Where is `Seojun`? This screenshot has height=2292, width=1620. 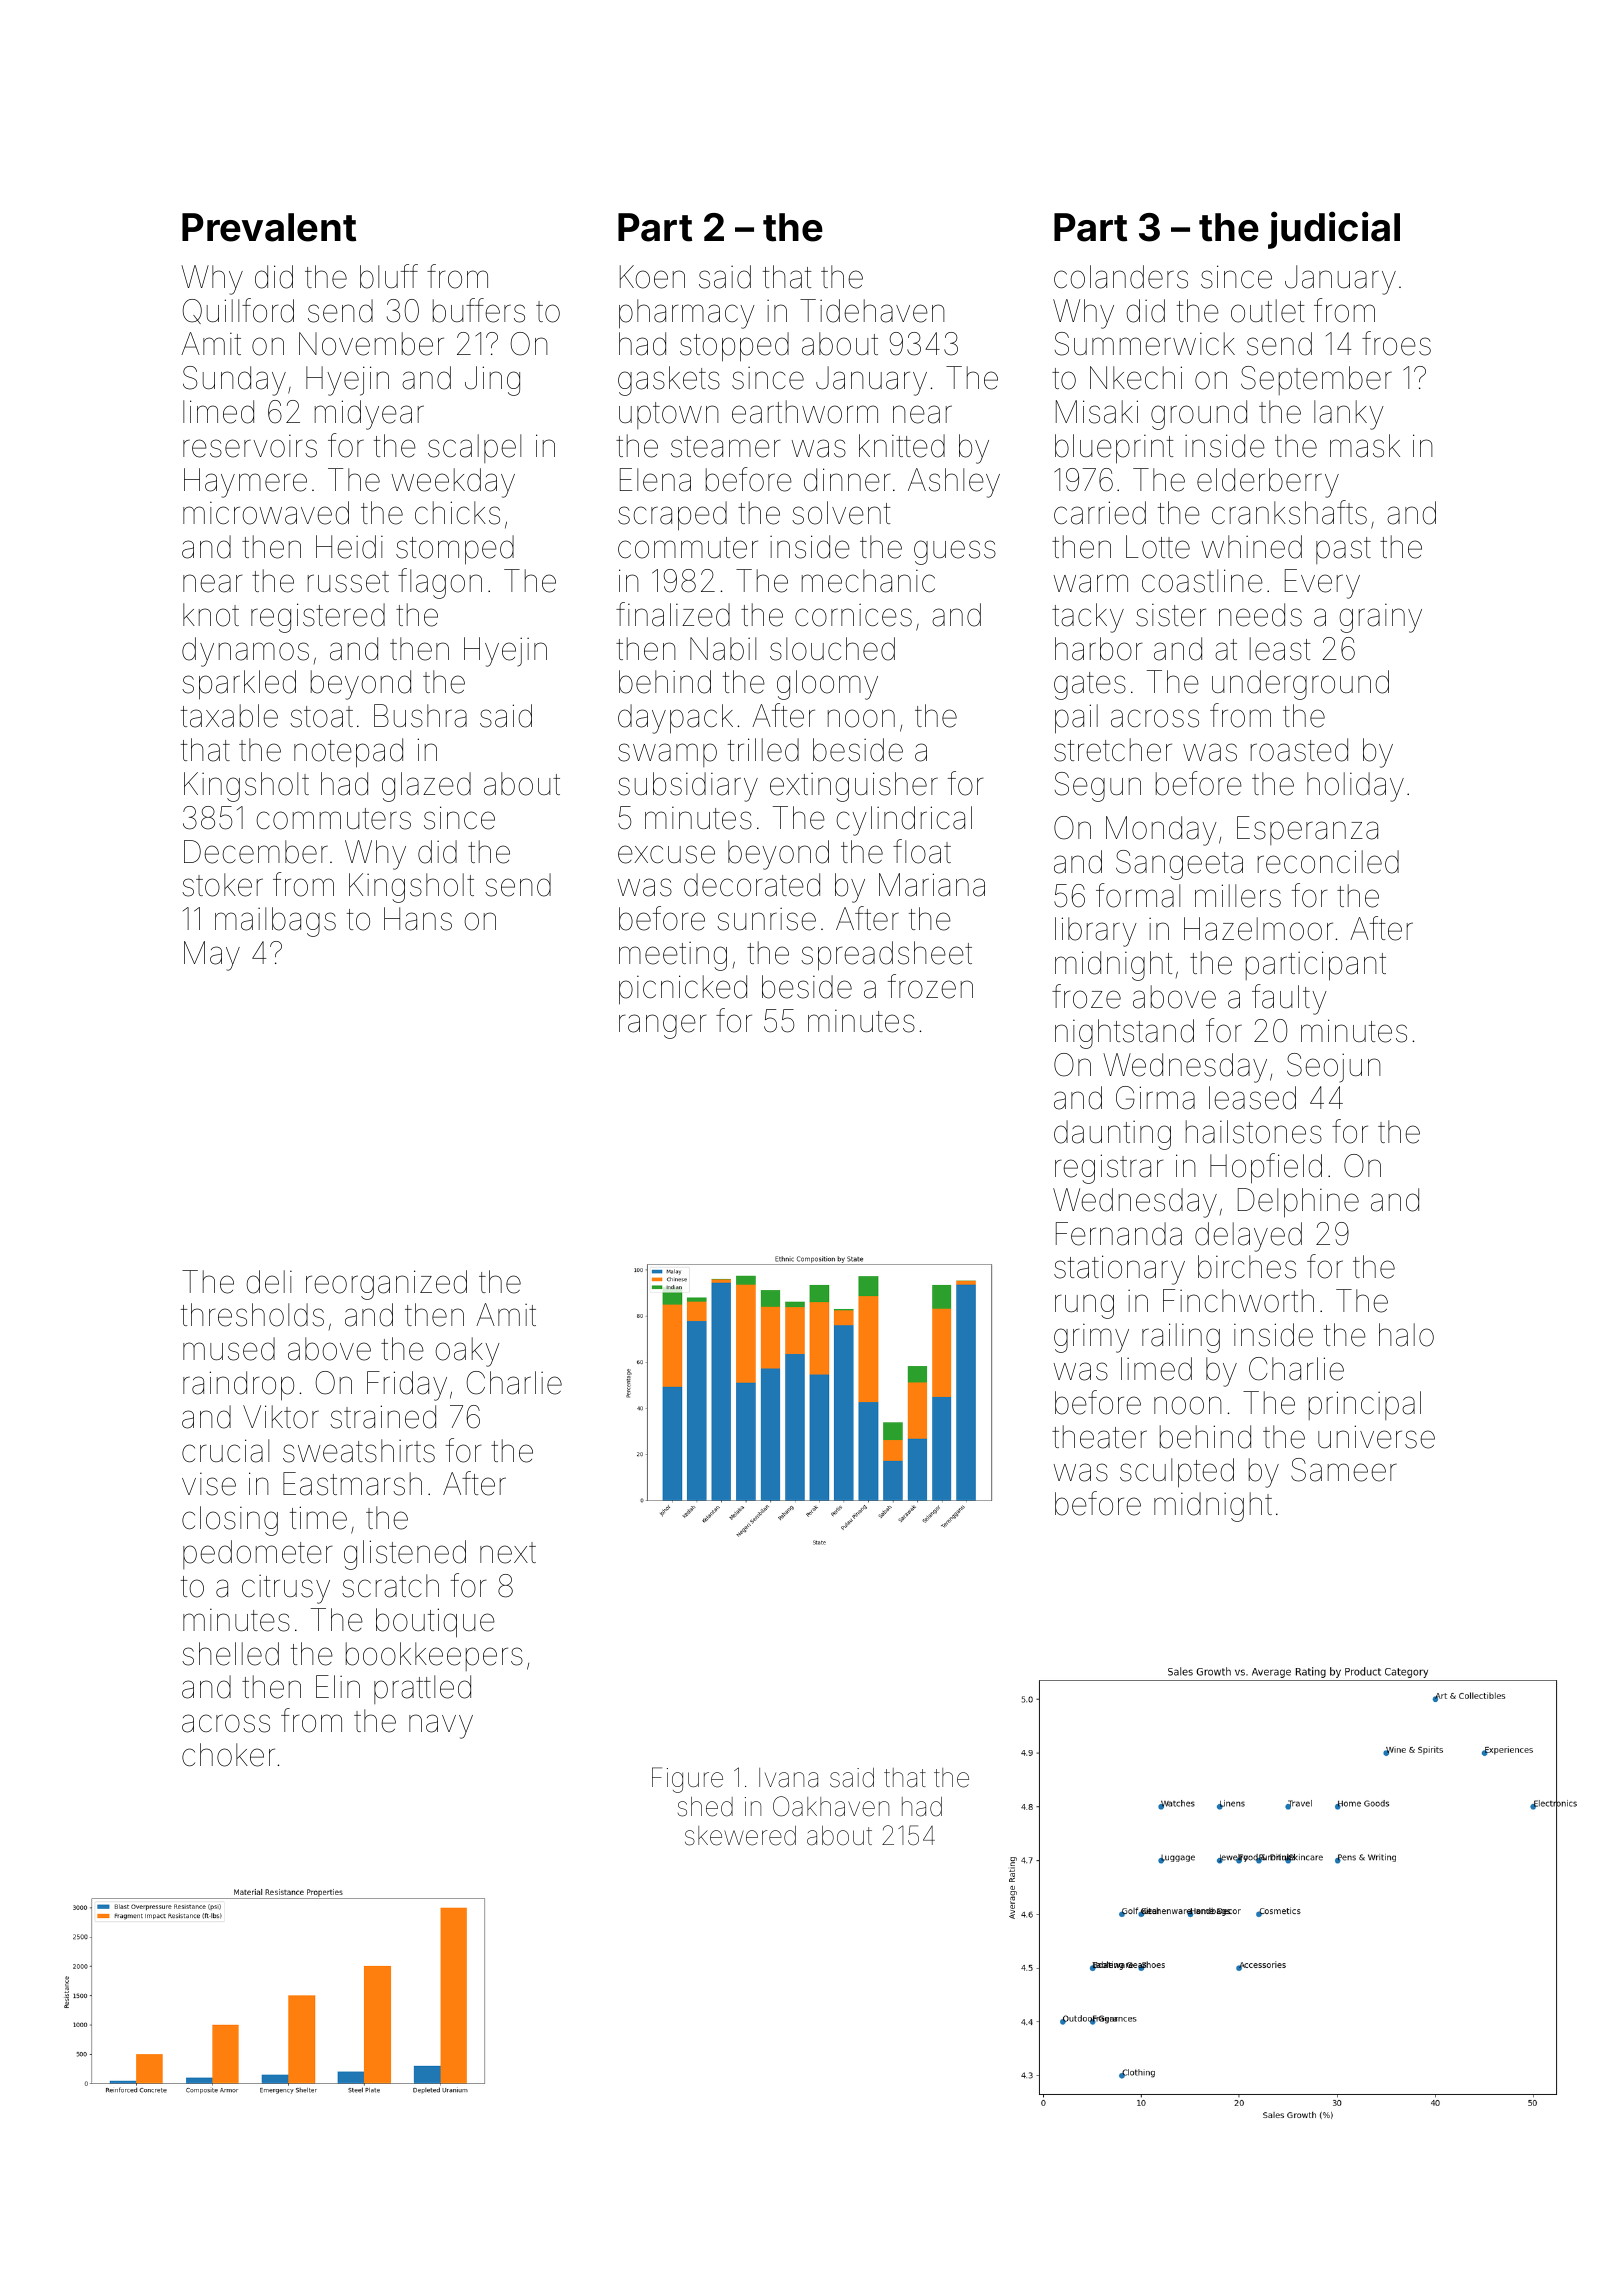
Seojun is located at coordinates (1334, 1068).
